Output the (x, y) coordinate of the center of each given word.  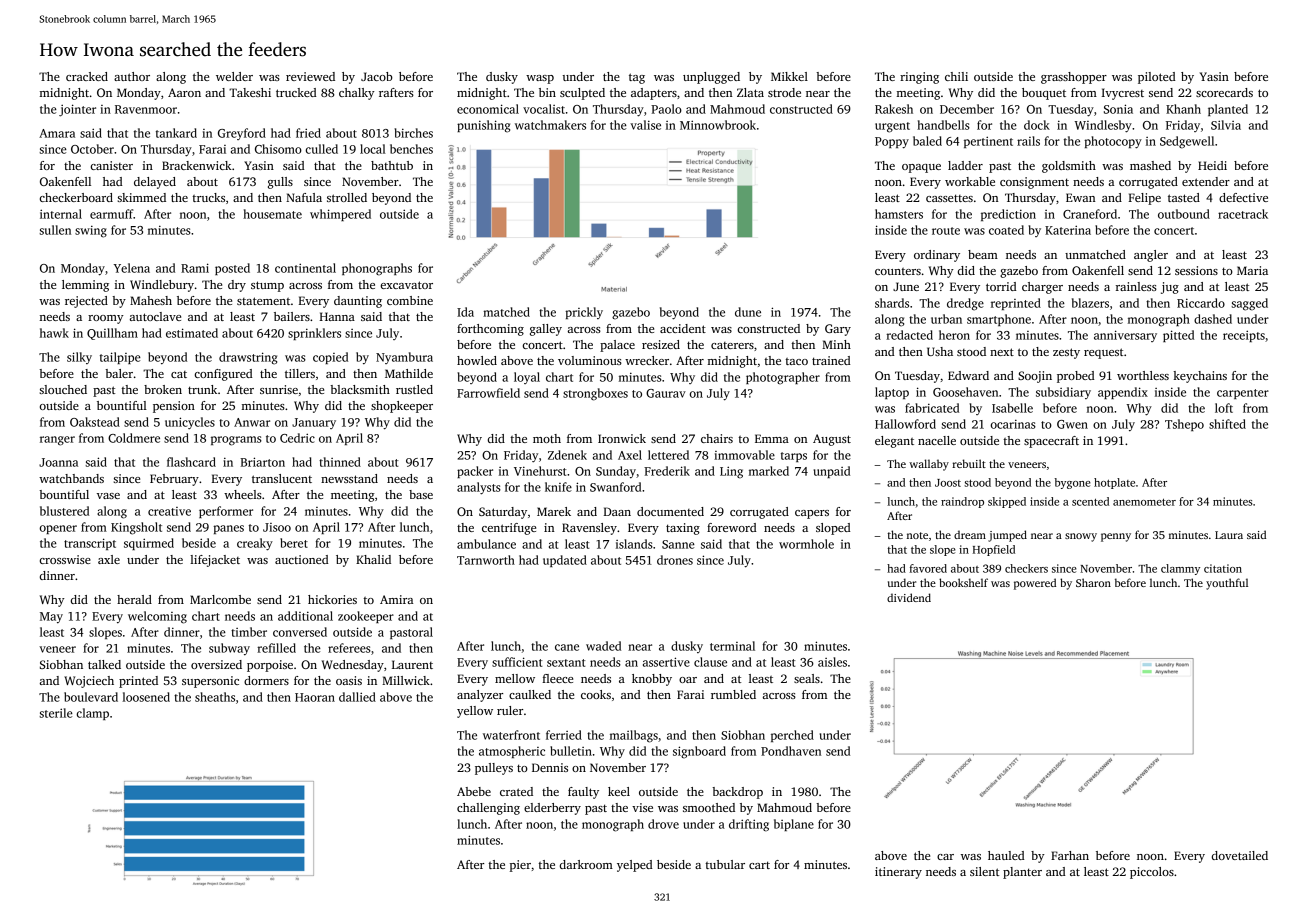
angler (1151, 256)
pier (520, 866)
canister (112, 165)
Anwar (252, 422)
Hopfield (994, 550)
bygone (1073, 483)
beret (294, 543)
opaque (921, 168)
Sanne (678, 544)
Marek (554, 511)
